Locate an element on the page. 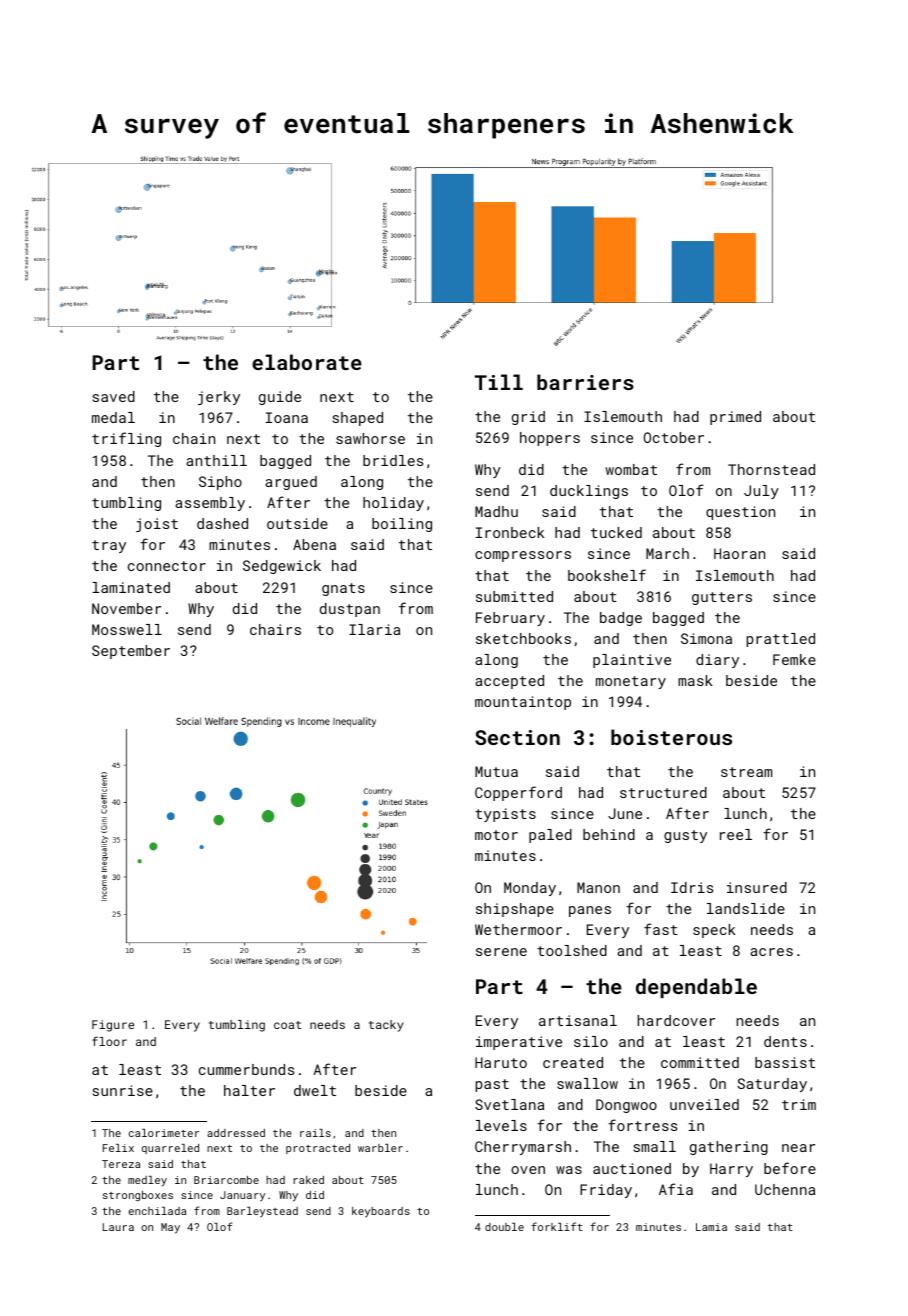  Till is located at coordinates (499, 382).
